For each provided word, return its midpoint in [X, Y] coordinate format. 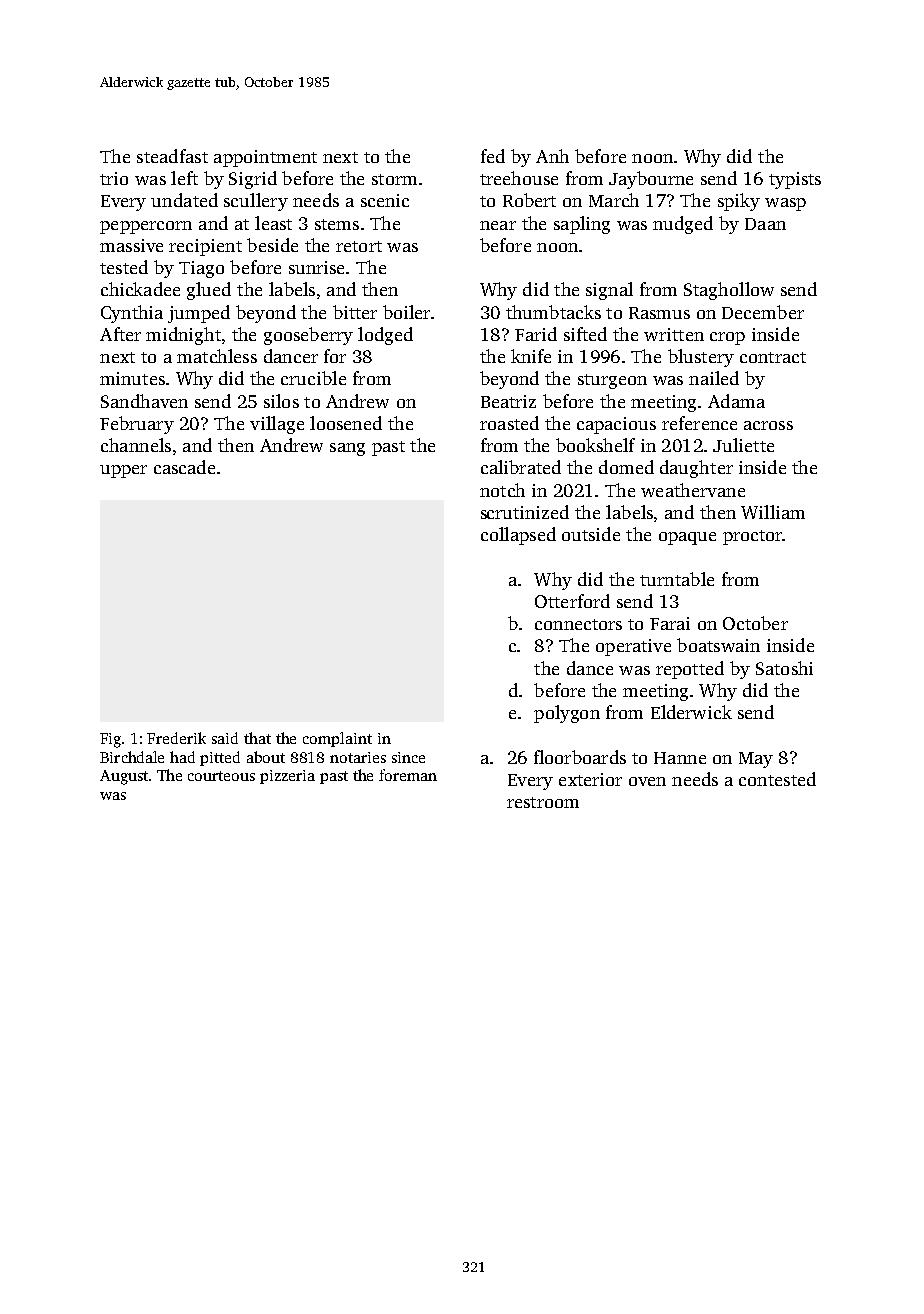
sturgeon [612, 381]
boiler [406, 312]
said [225, 738]
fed [493, 156]
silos [281, 401]
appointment [265, 158]
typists [795, 180]
